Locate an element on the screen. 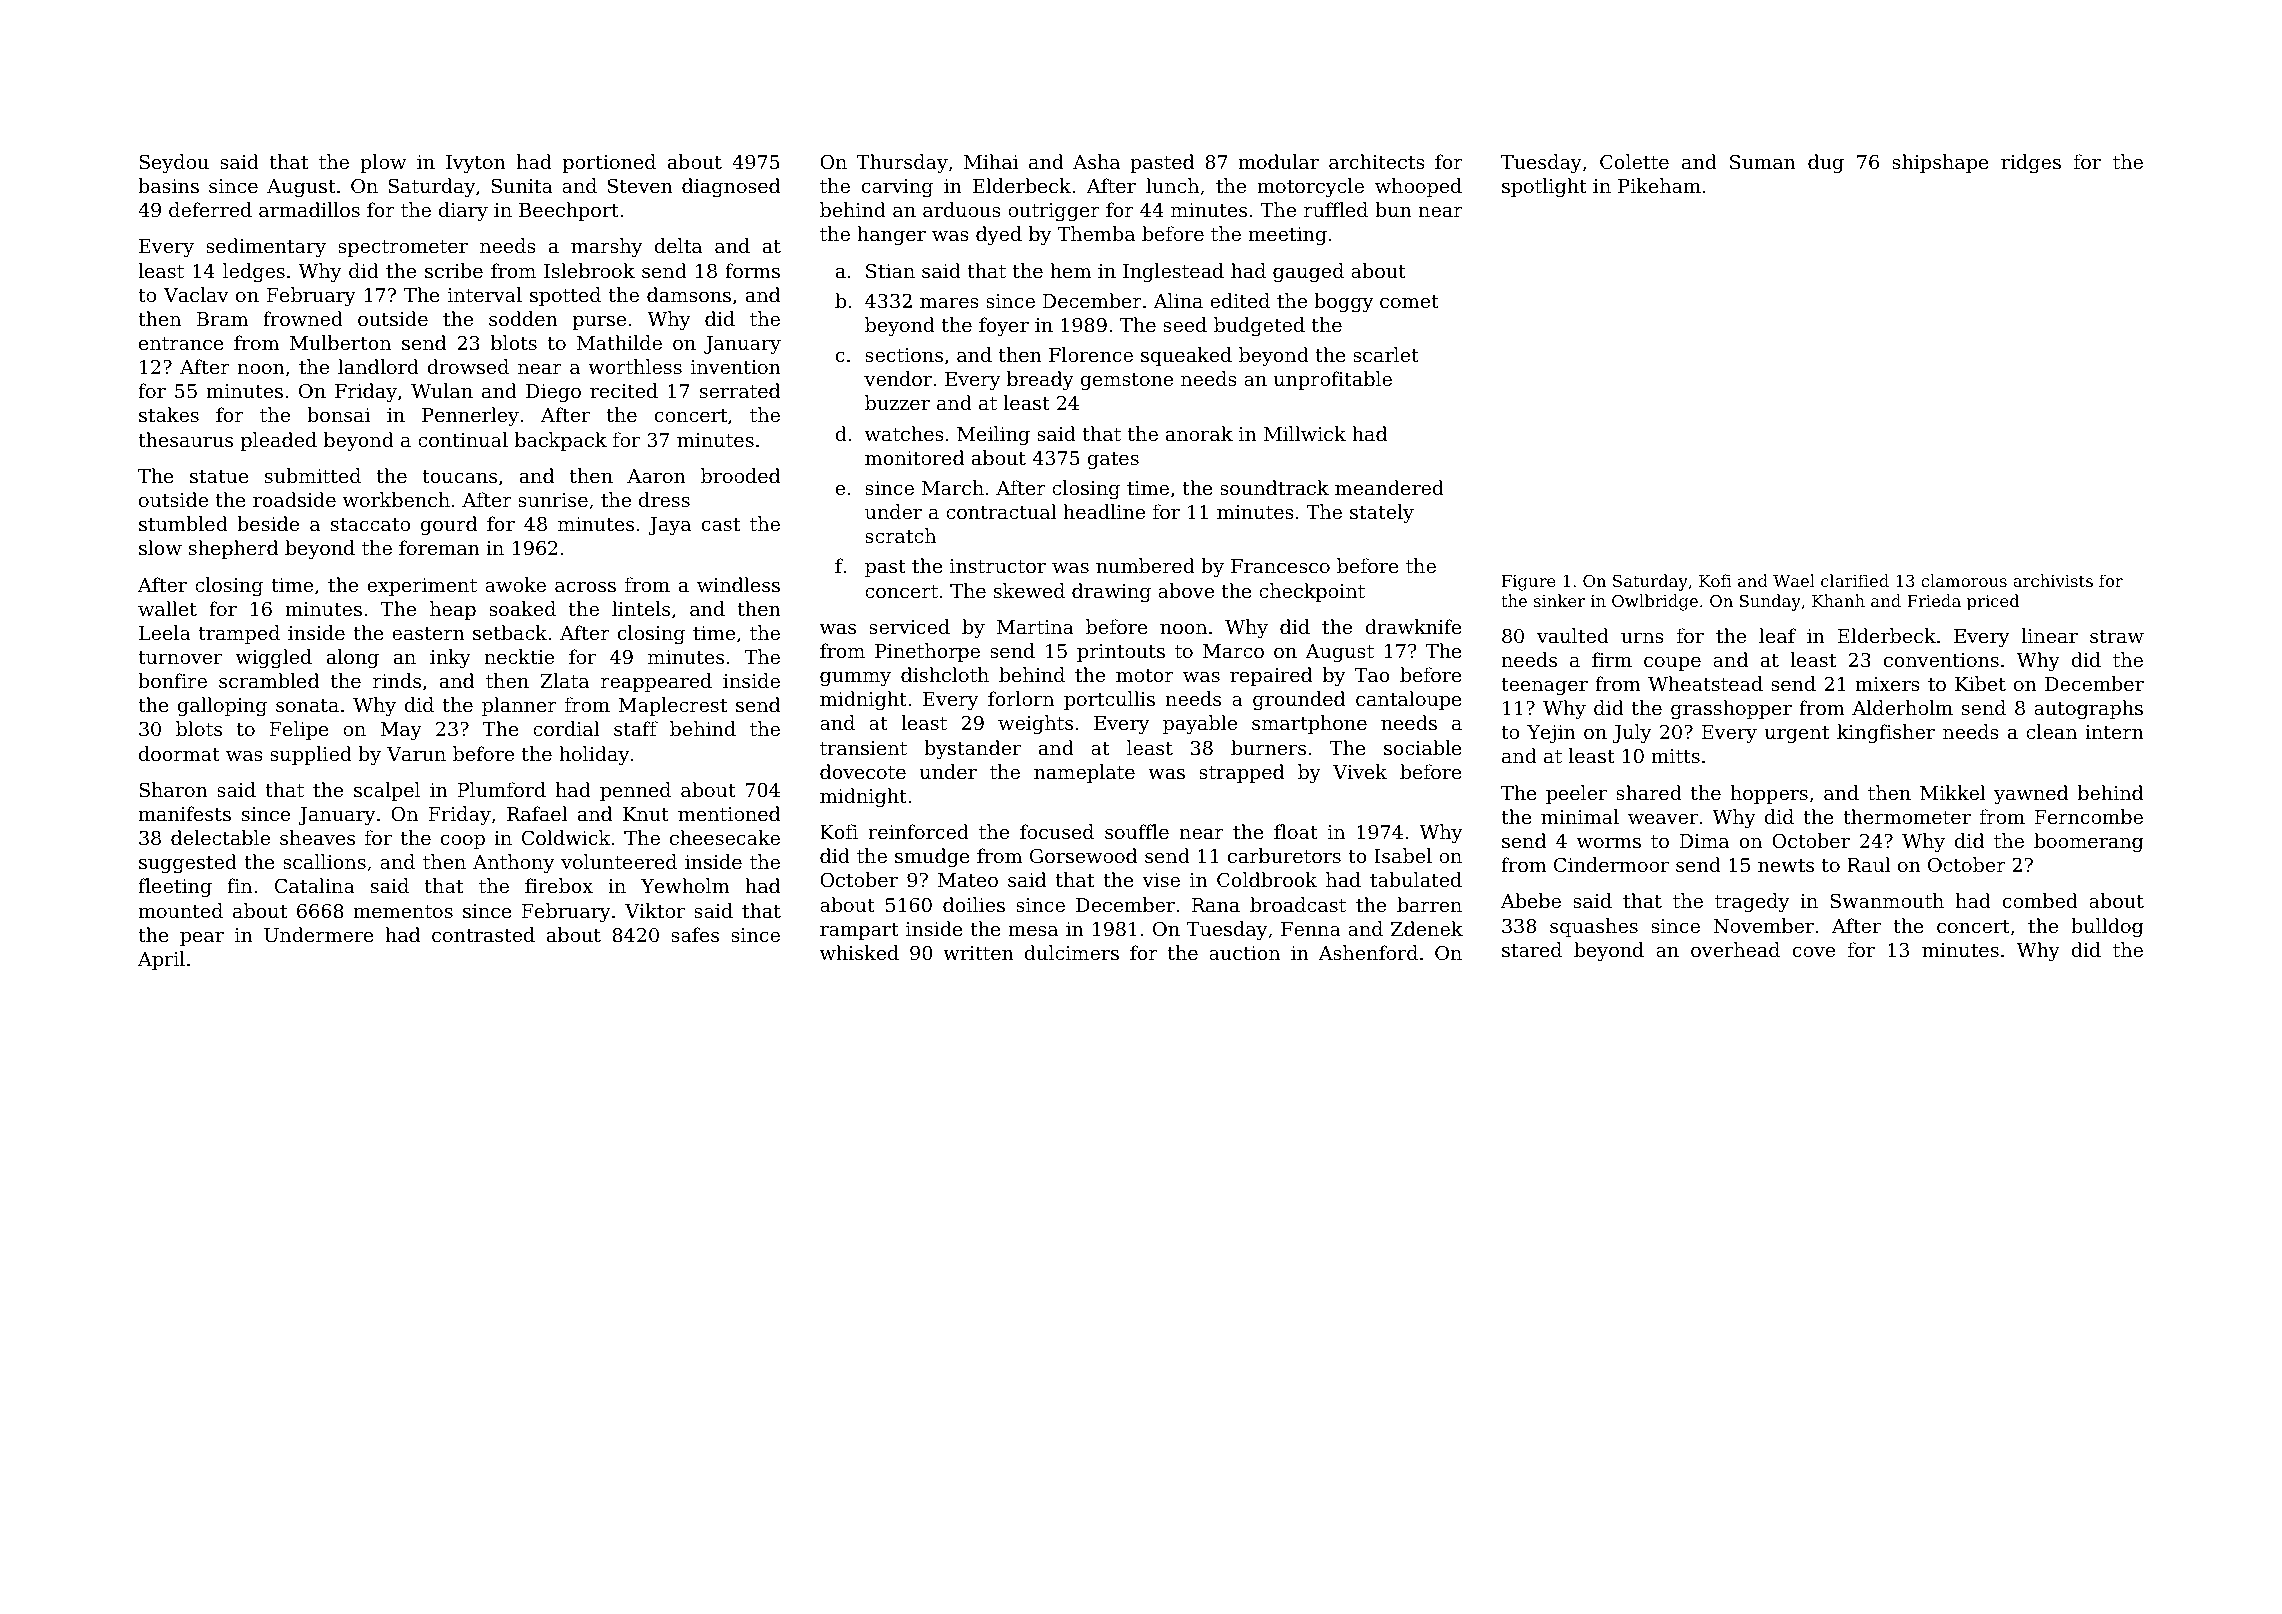 This screenshot has width=2282, height=1614. whisked is located at coordinates (859, 952).
